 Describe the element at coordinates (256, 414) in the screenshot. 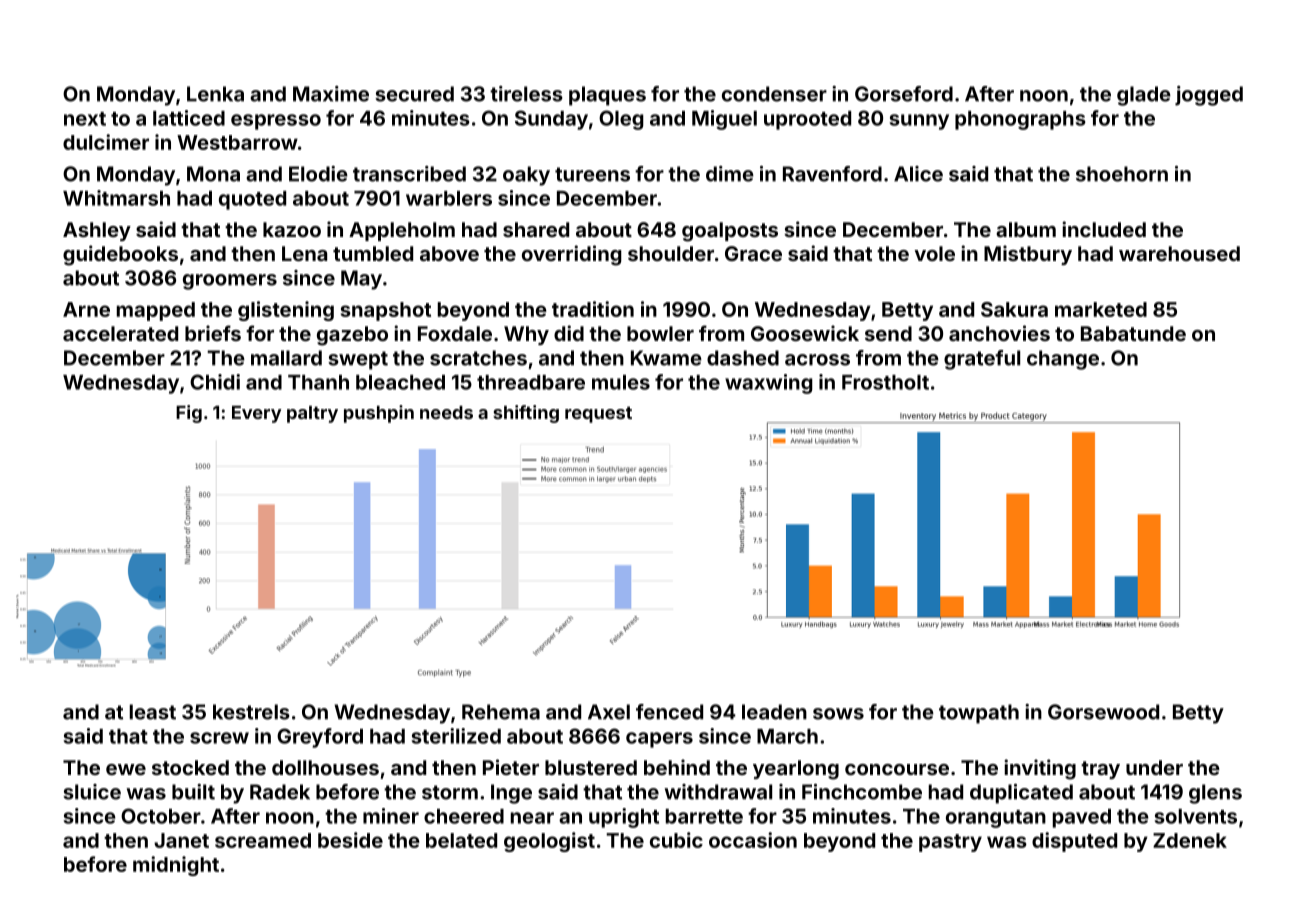

I see `Every` at that location.
